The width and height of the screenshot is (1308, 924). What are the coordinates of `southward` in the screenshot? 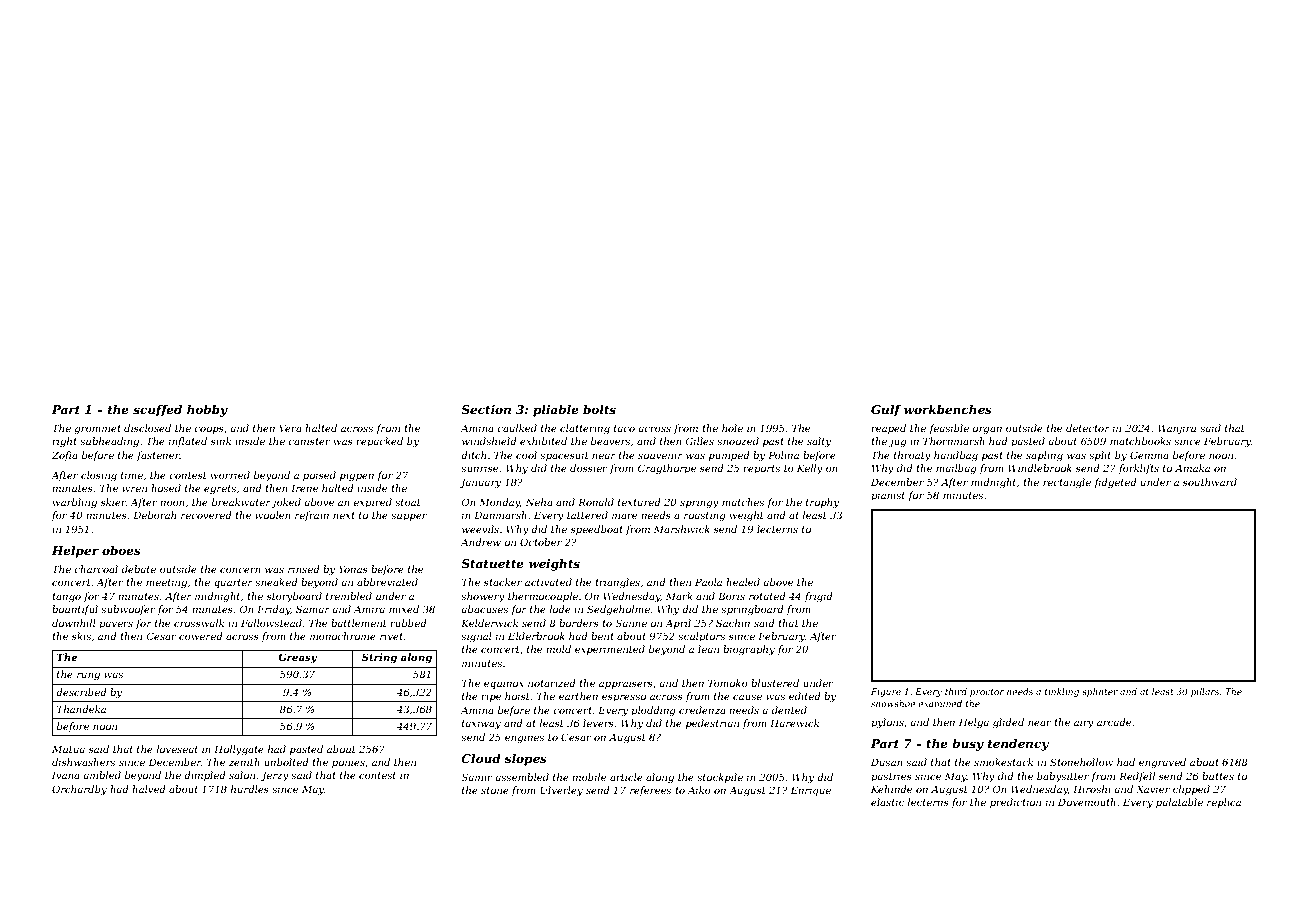 It's located at (1210, 482).
